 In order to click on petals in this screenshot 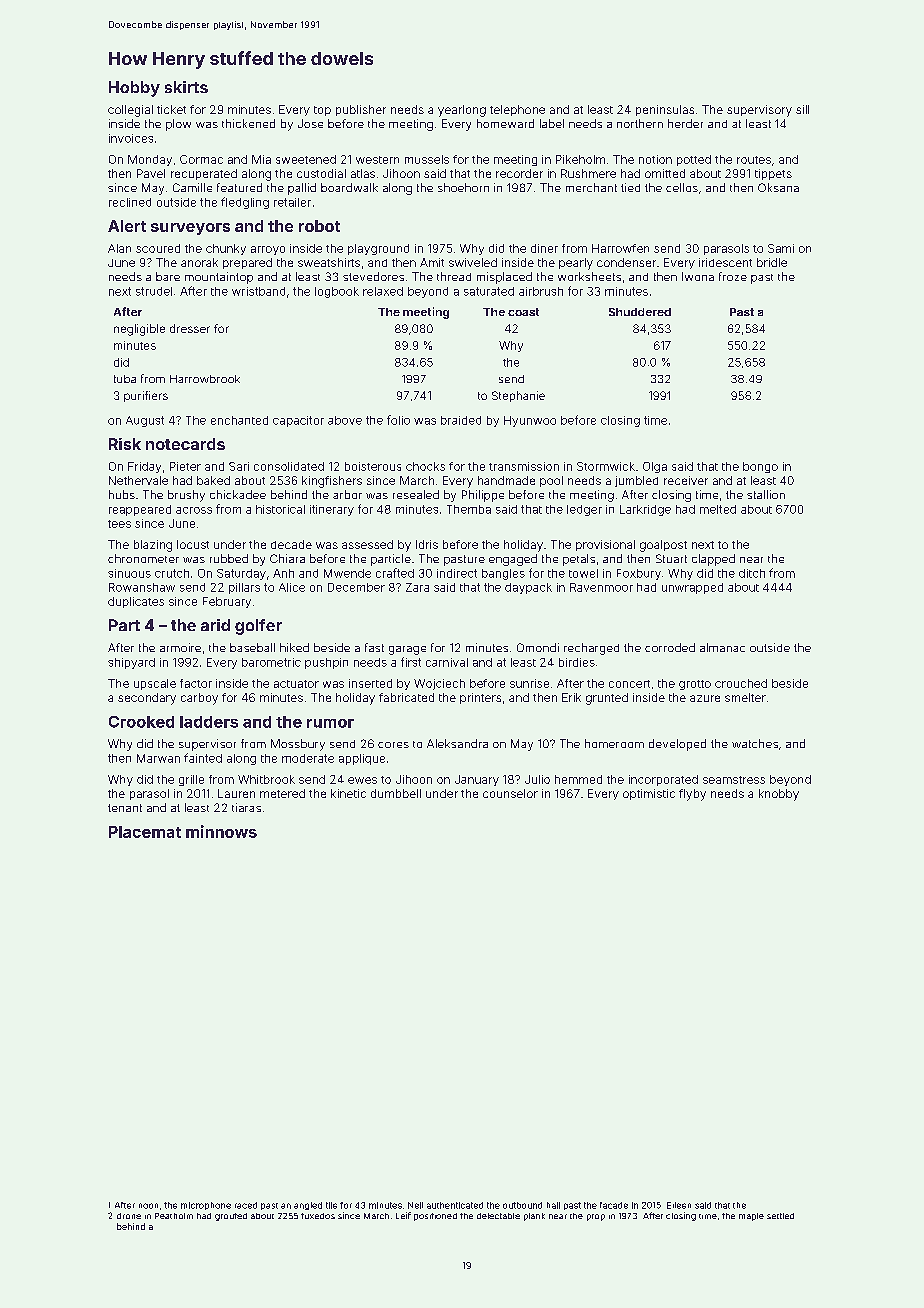, I will do `click(579, 560)`.
